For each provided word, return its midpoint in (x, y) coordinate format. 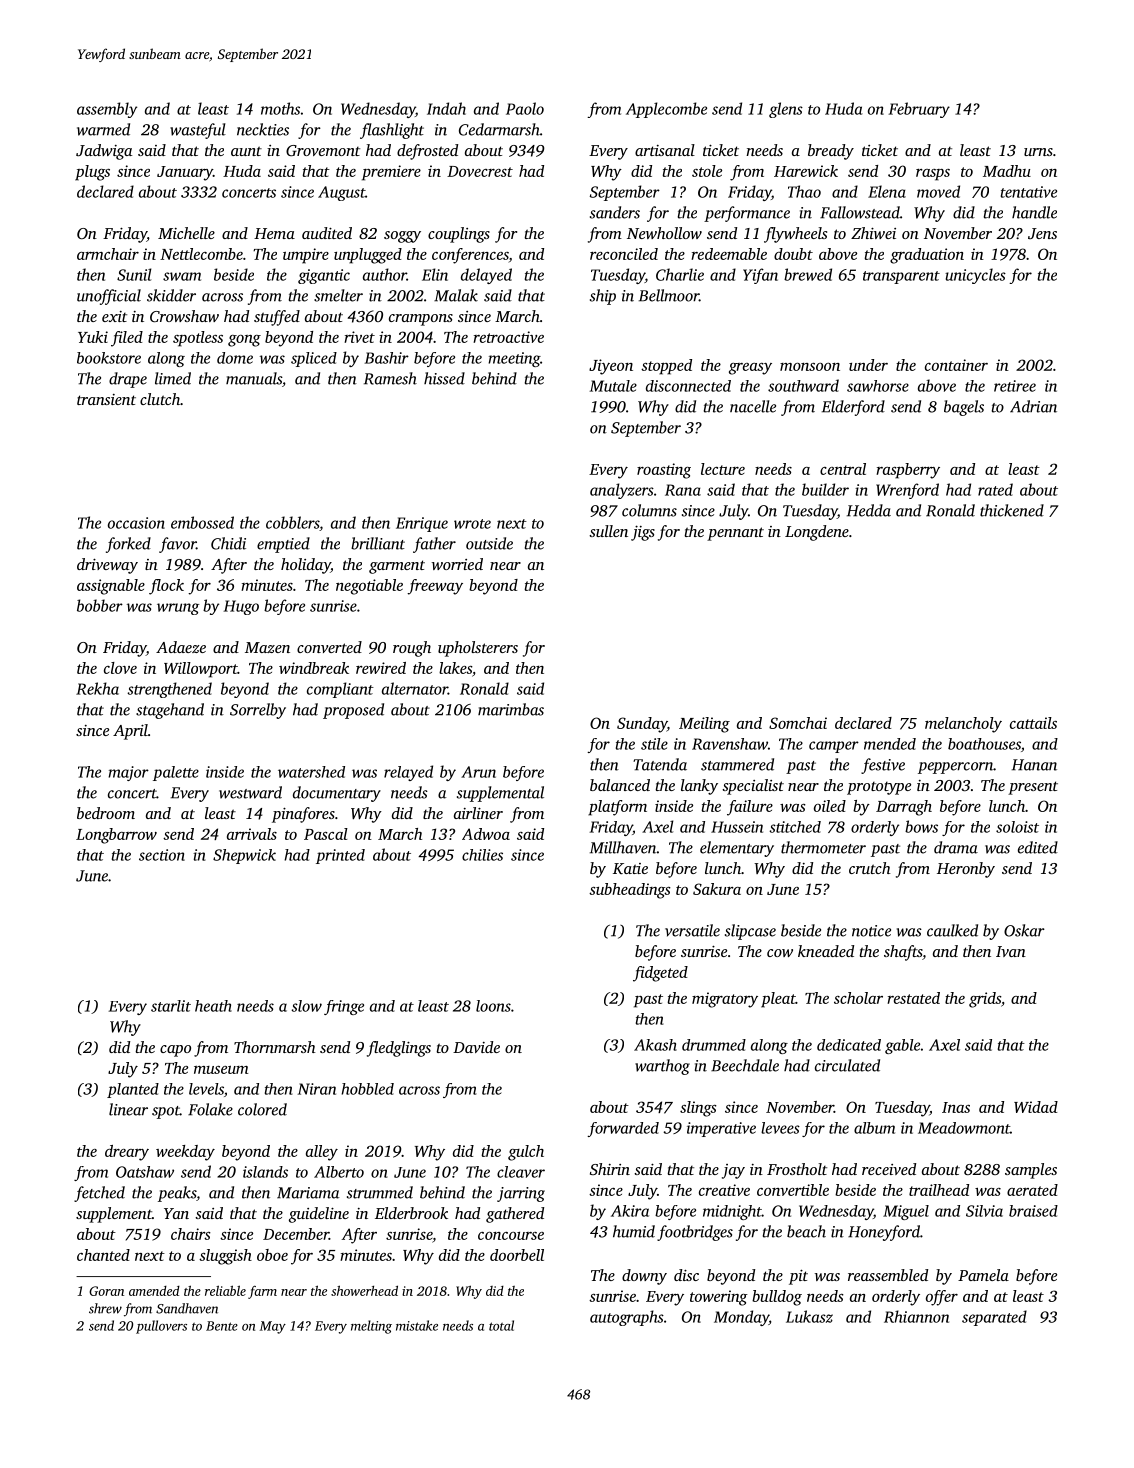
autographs (627, 1318)
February (919, 110)
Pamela (983, 1275)
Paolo (525, 108)
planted (133, 1090)
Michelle (186, 233)
